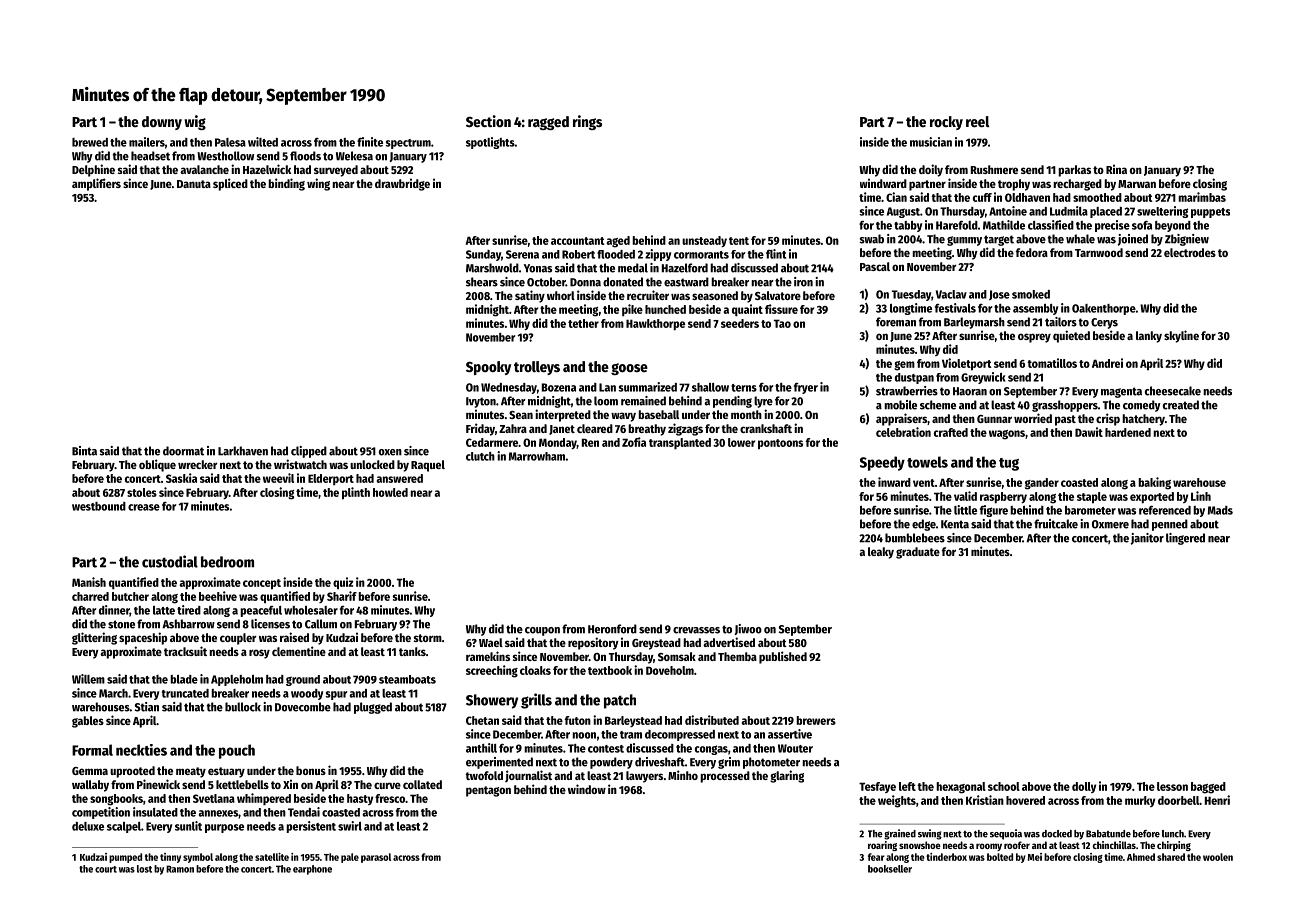  What do you see at coordinates (1185, 539) in the screenshot?
I see `lingered` at bounding box center [1185, 539].
